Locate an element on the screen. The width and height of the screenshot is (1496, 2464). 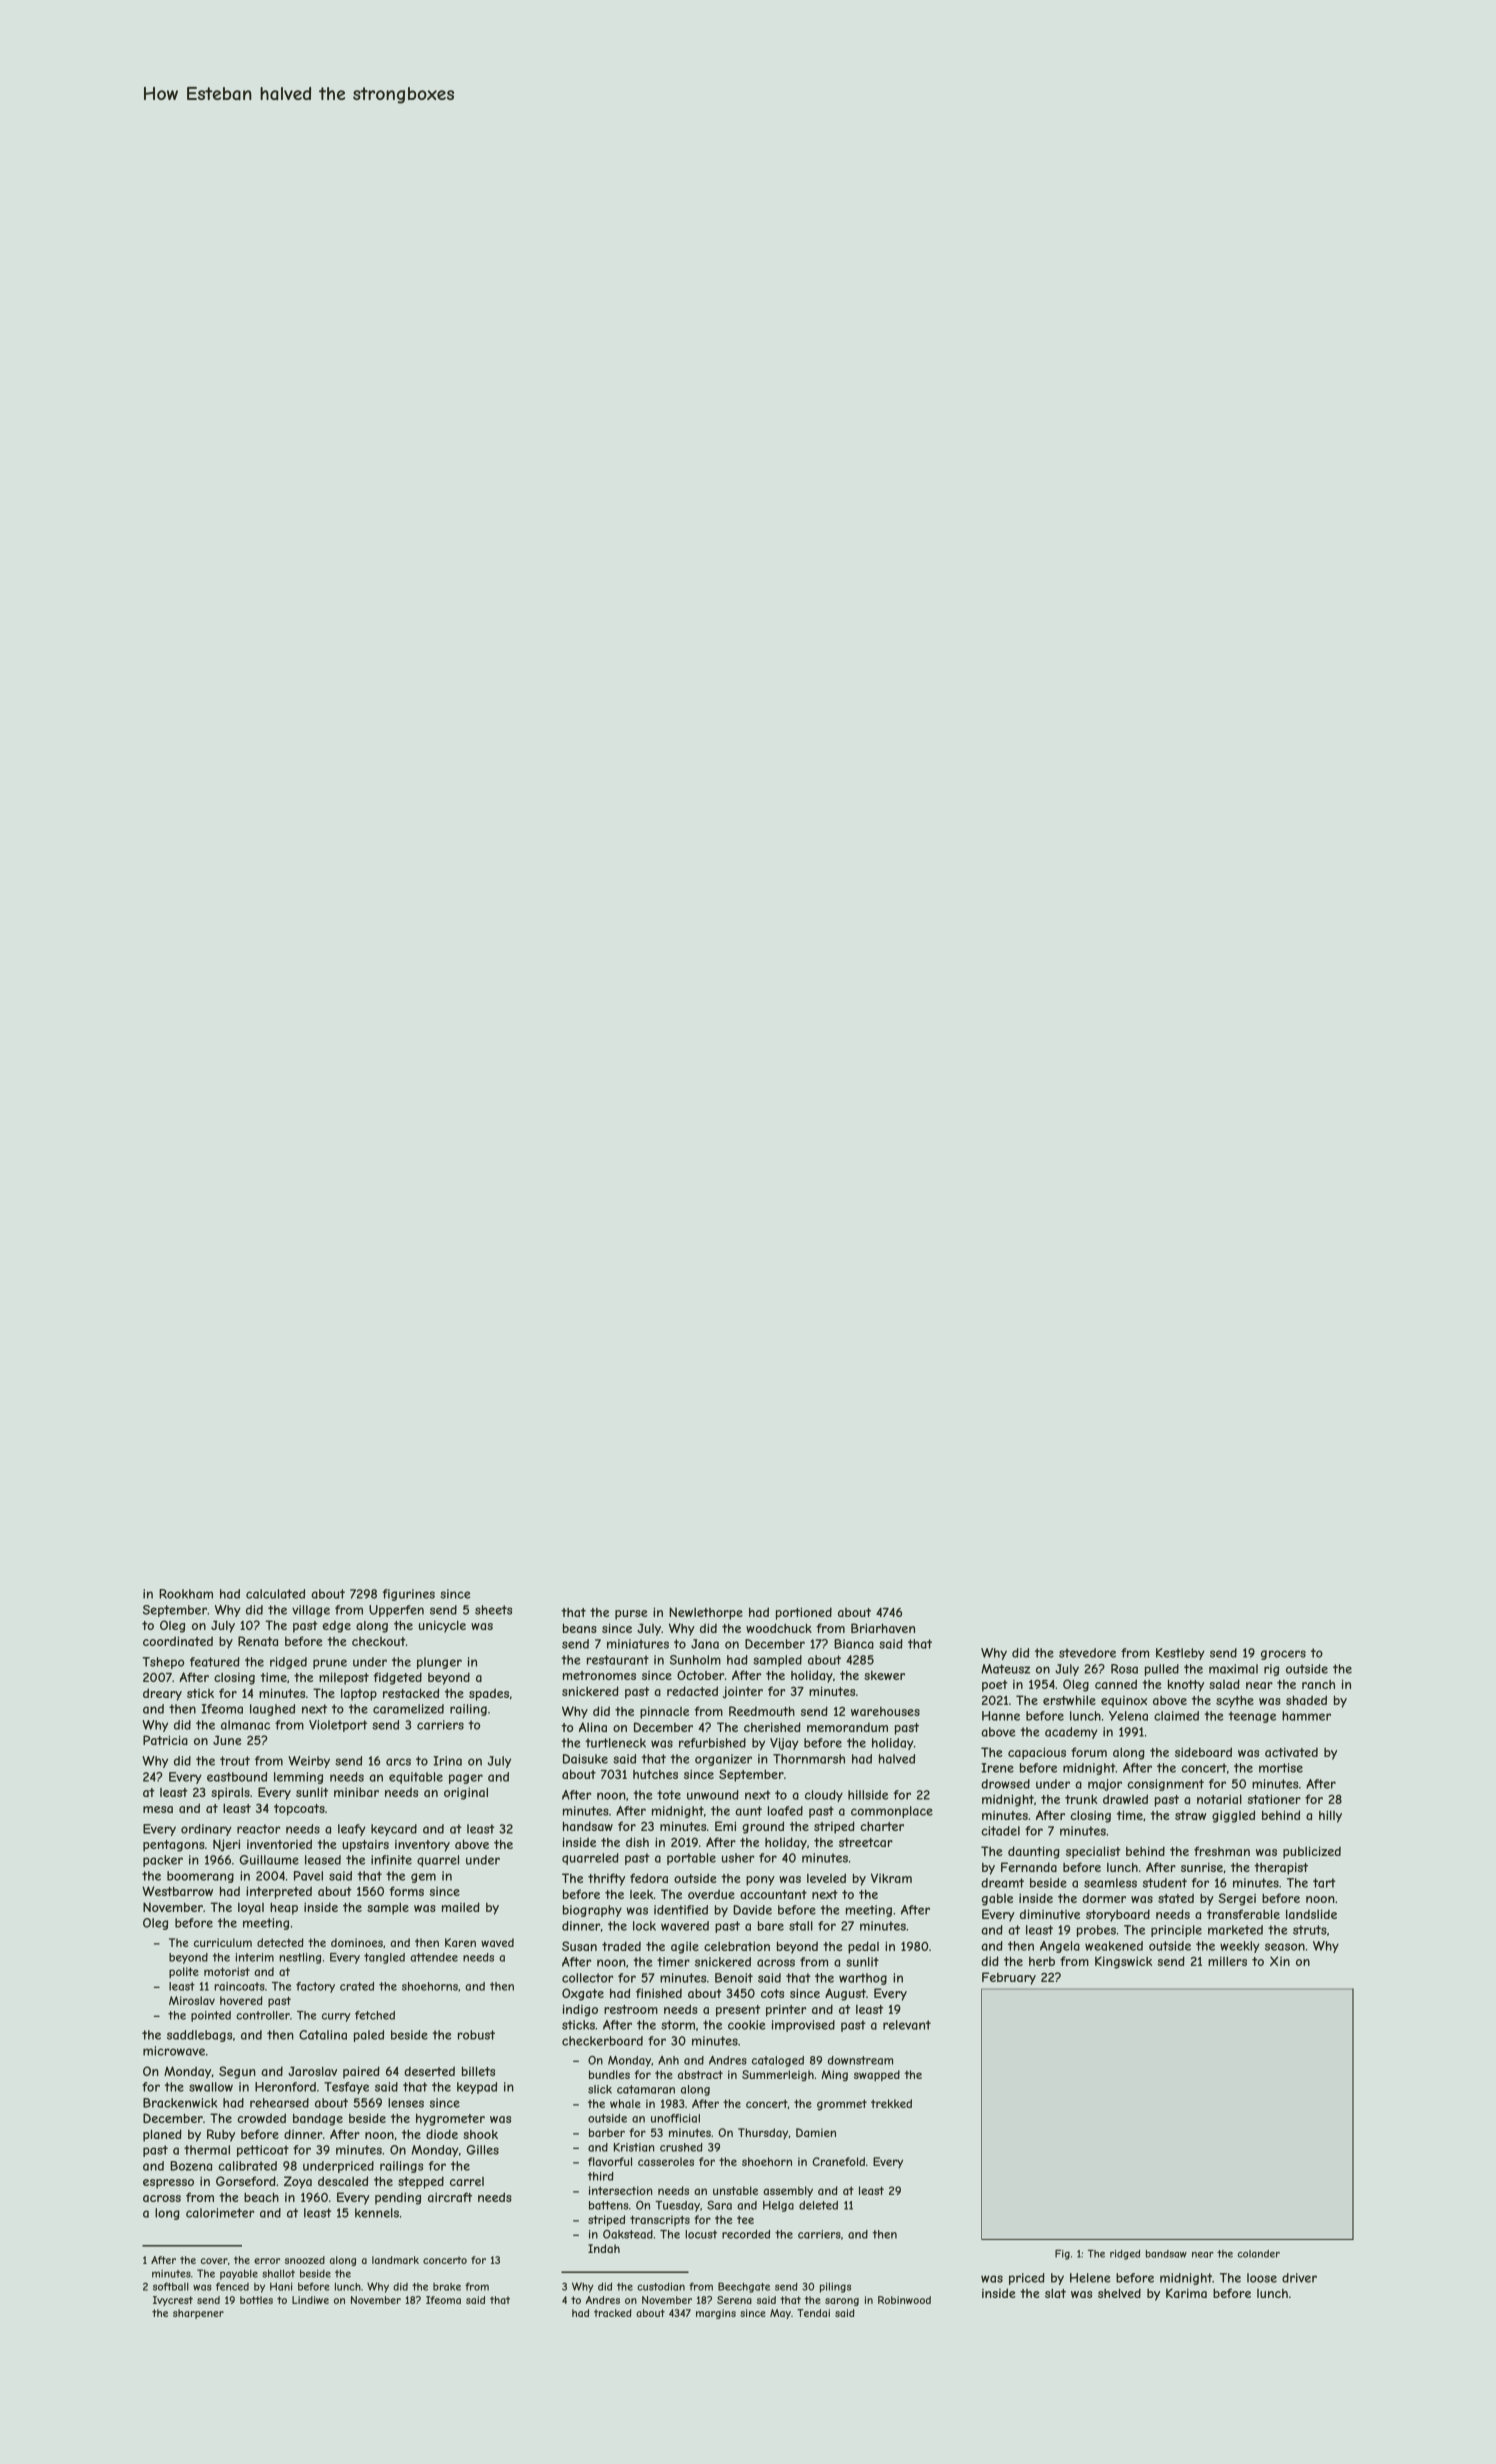
hilly is located at coordinates (1330, 1816).
